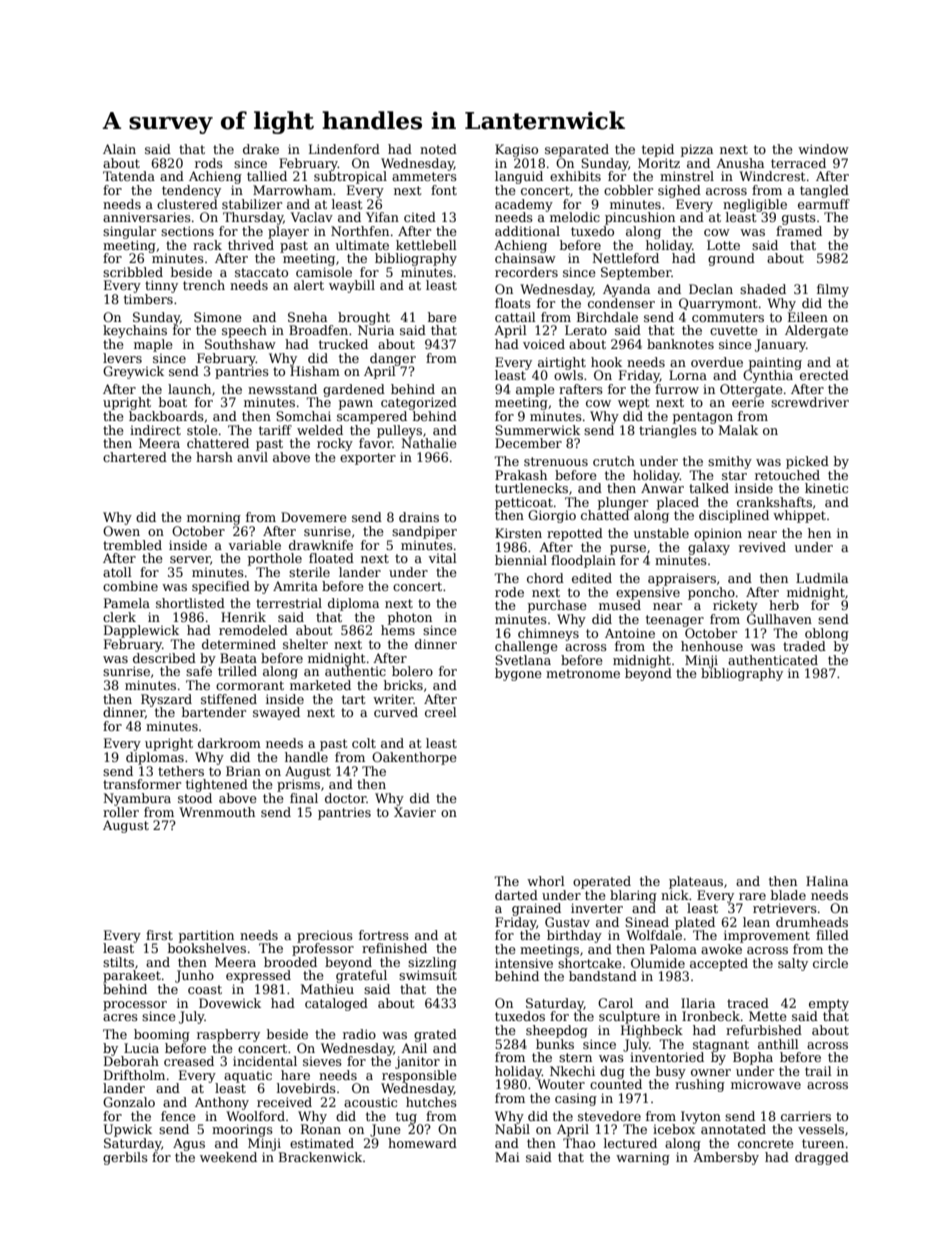 The image size is (952, 1233). I want to click on rods, so click(209, 163).
